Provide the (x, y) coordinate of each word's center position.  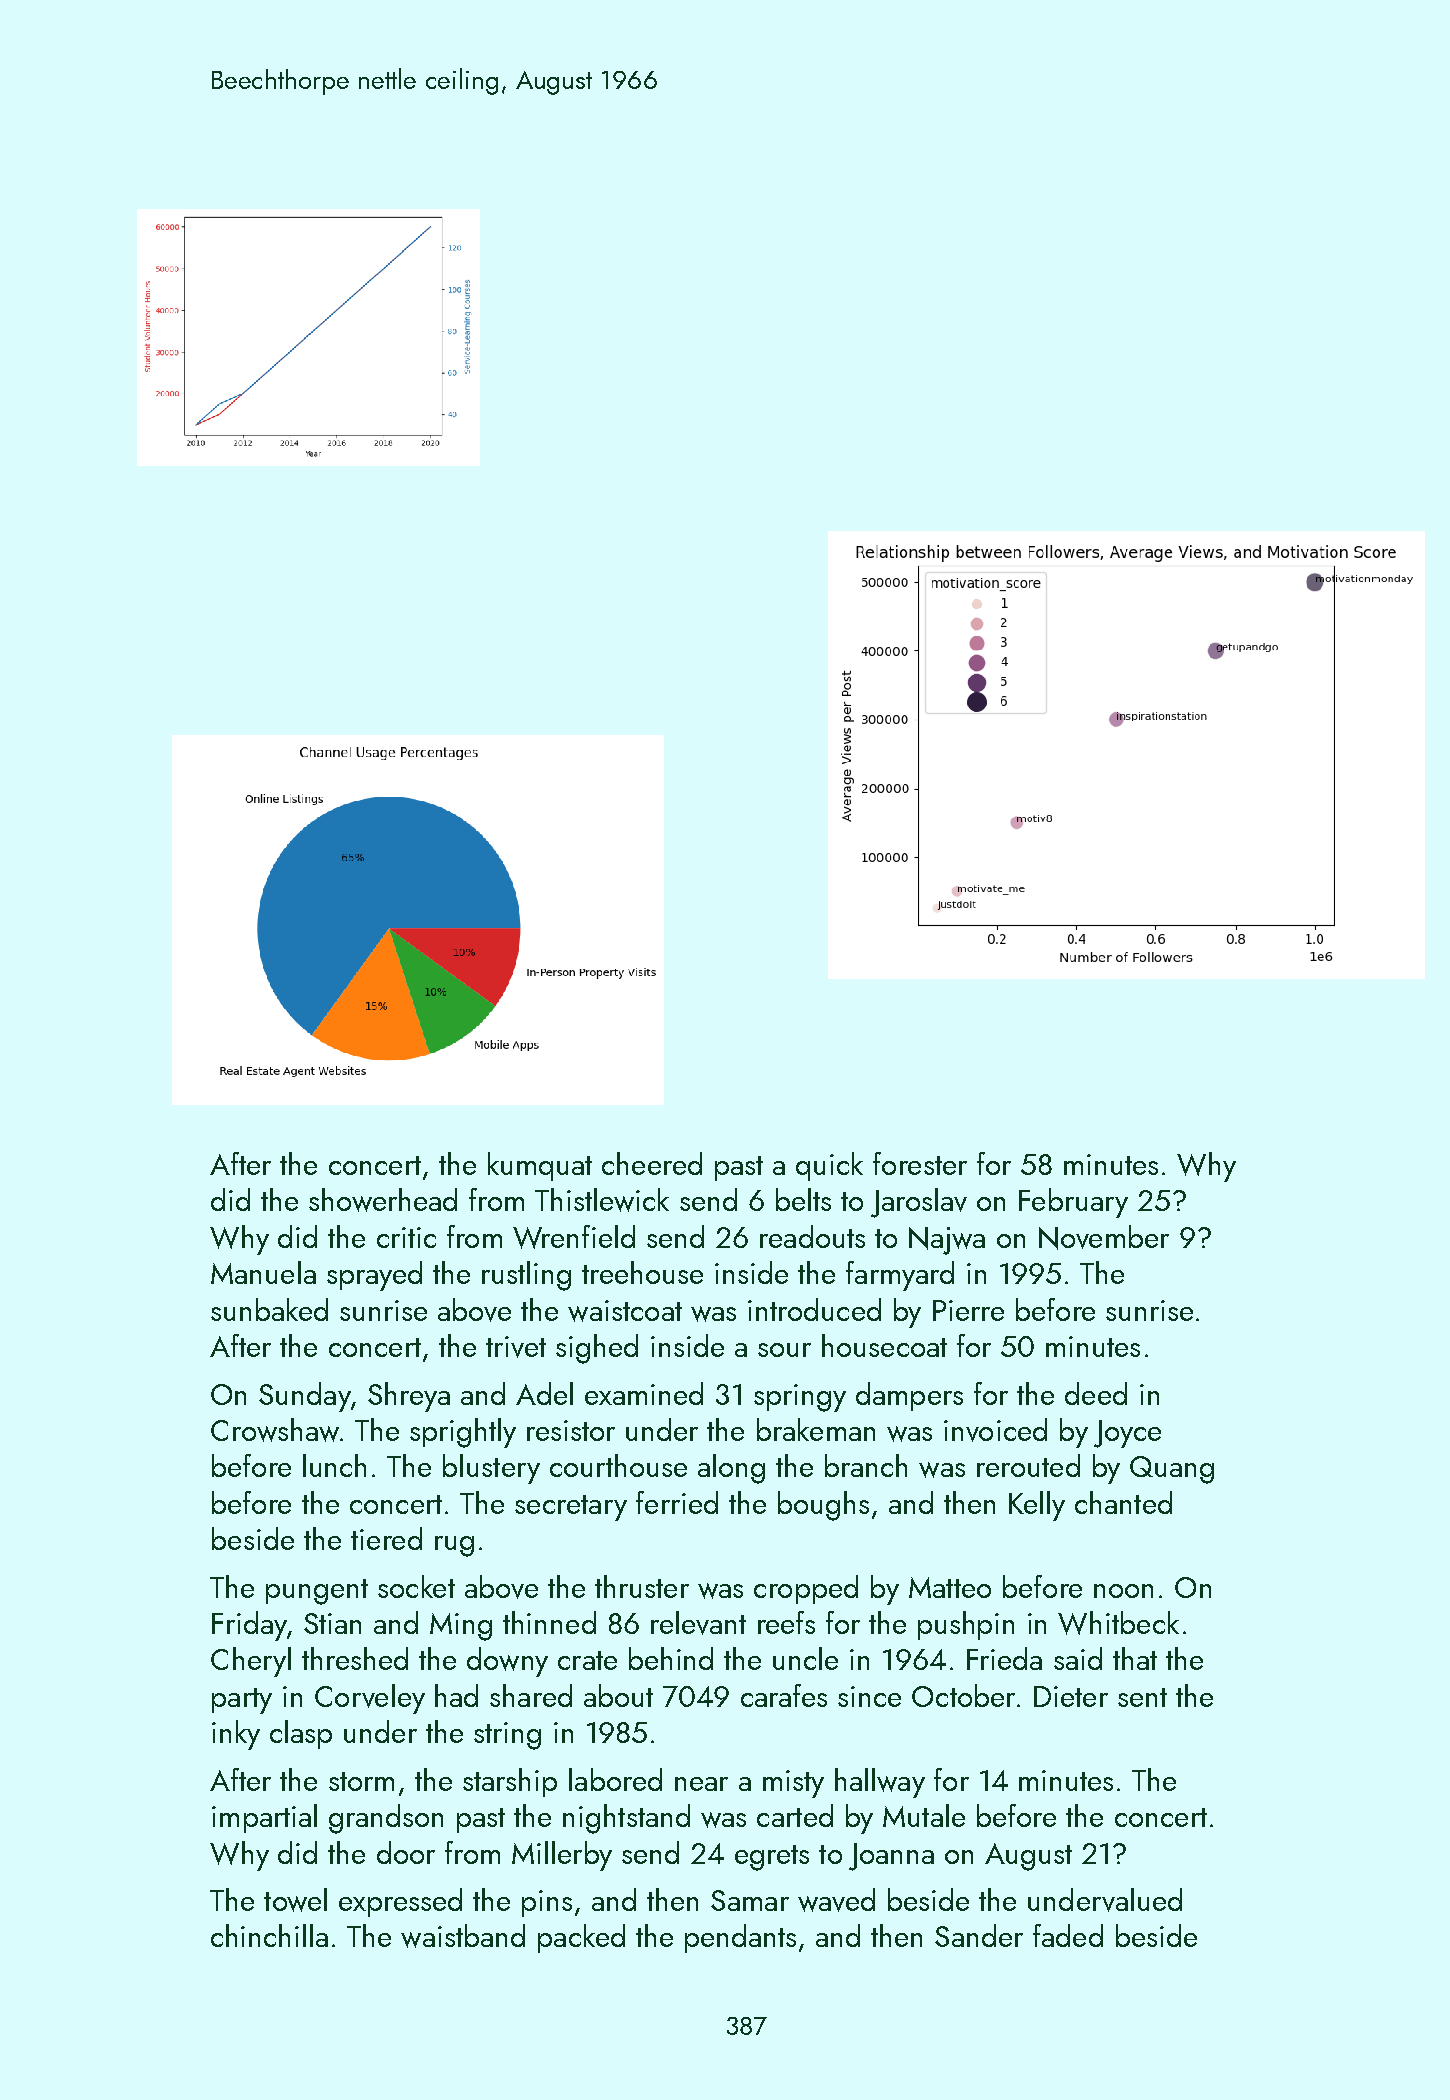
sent (1142, 1697)
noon (1123, 1591)
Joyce (1127, 1434)
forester (920, 1163)
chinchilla (269, 1935)
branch (866, 1465)
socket (416, 1586)
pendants (740, 1938)
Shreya (409, 1397)
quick (829, 1166)
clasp (301, 1734)
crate (587, 1660)
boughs (823, 1506)
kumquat (540, 1166)
